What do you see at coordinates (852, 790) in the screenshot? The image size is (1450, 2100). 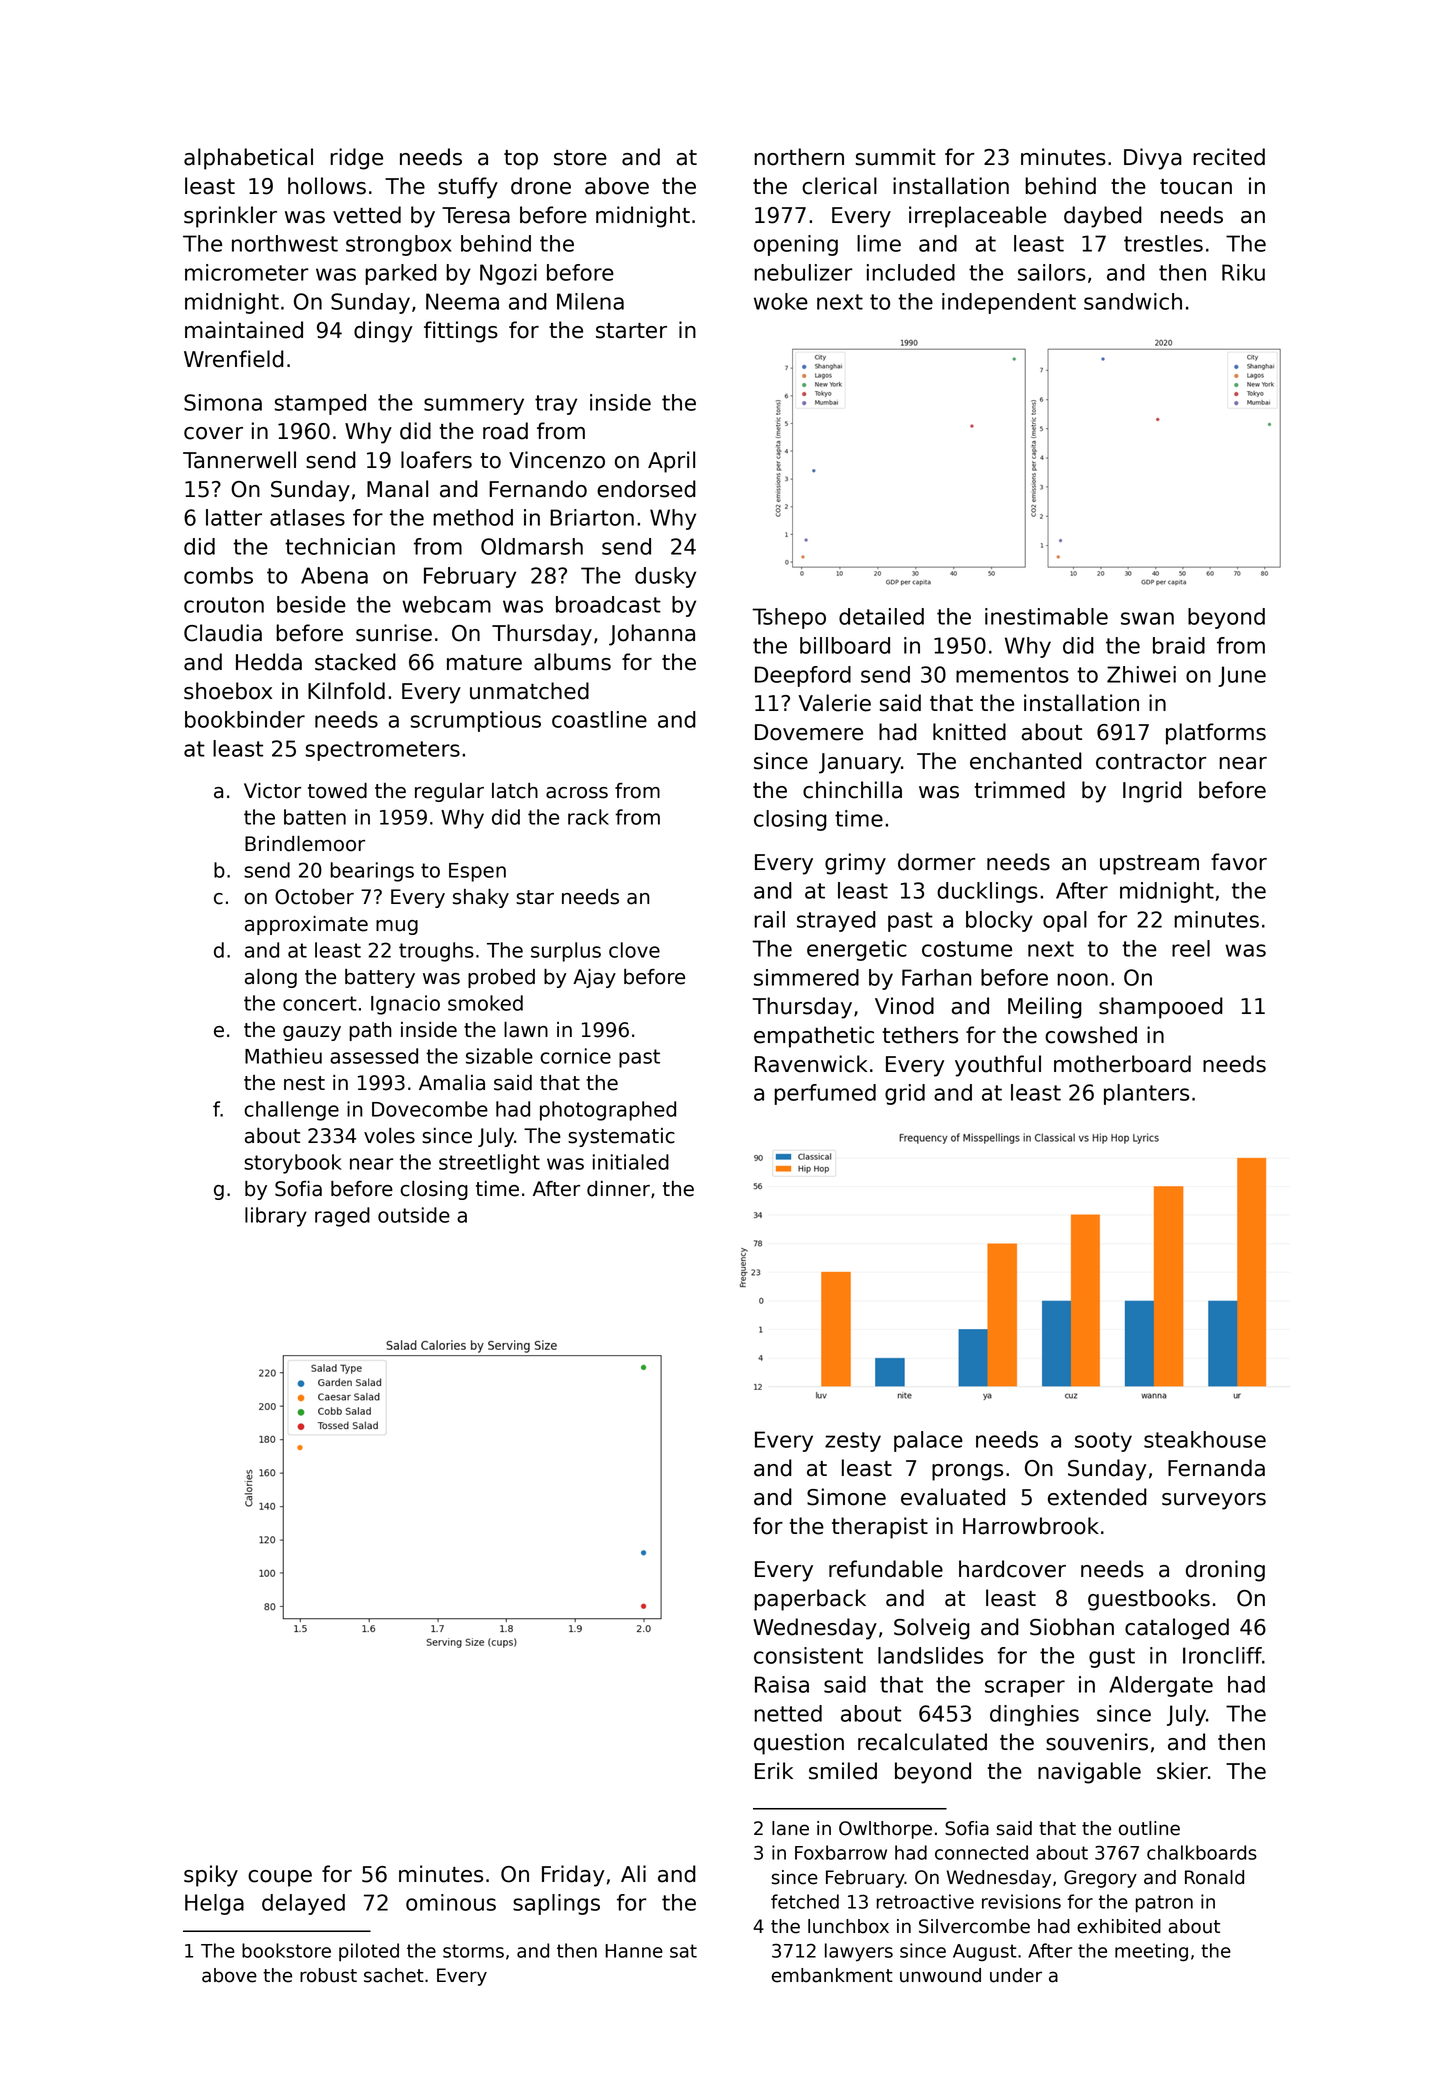 I see `chinchilla` at bounding box center [852, 790].
